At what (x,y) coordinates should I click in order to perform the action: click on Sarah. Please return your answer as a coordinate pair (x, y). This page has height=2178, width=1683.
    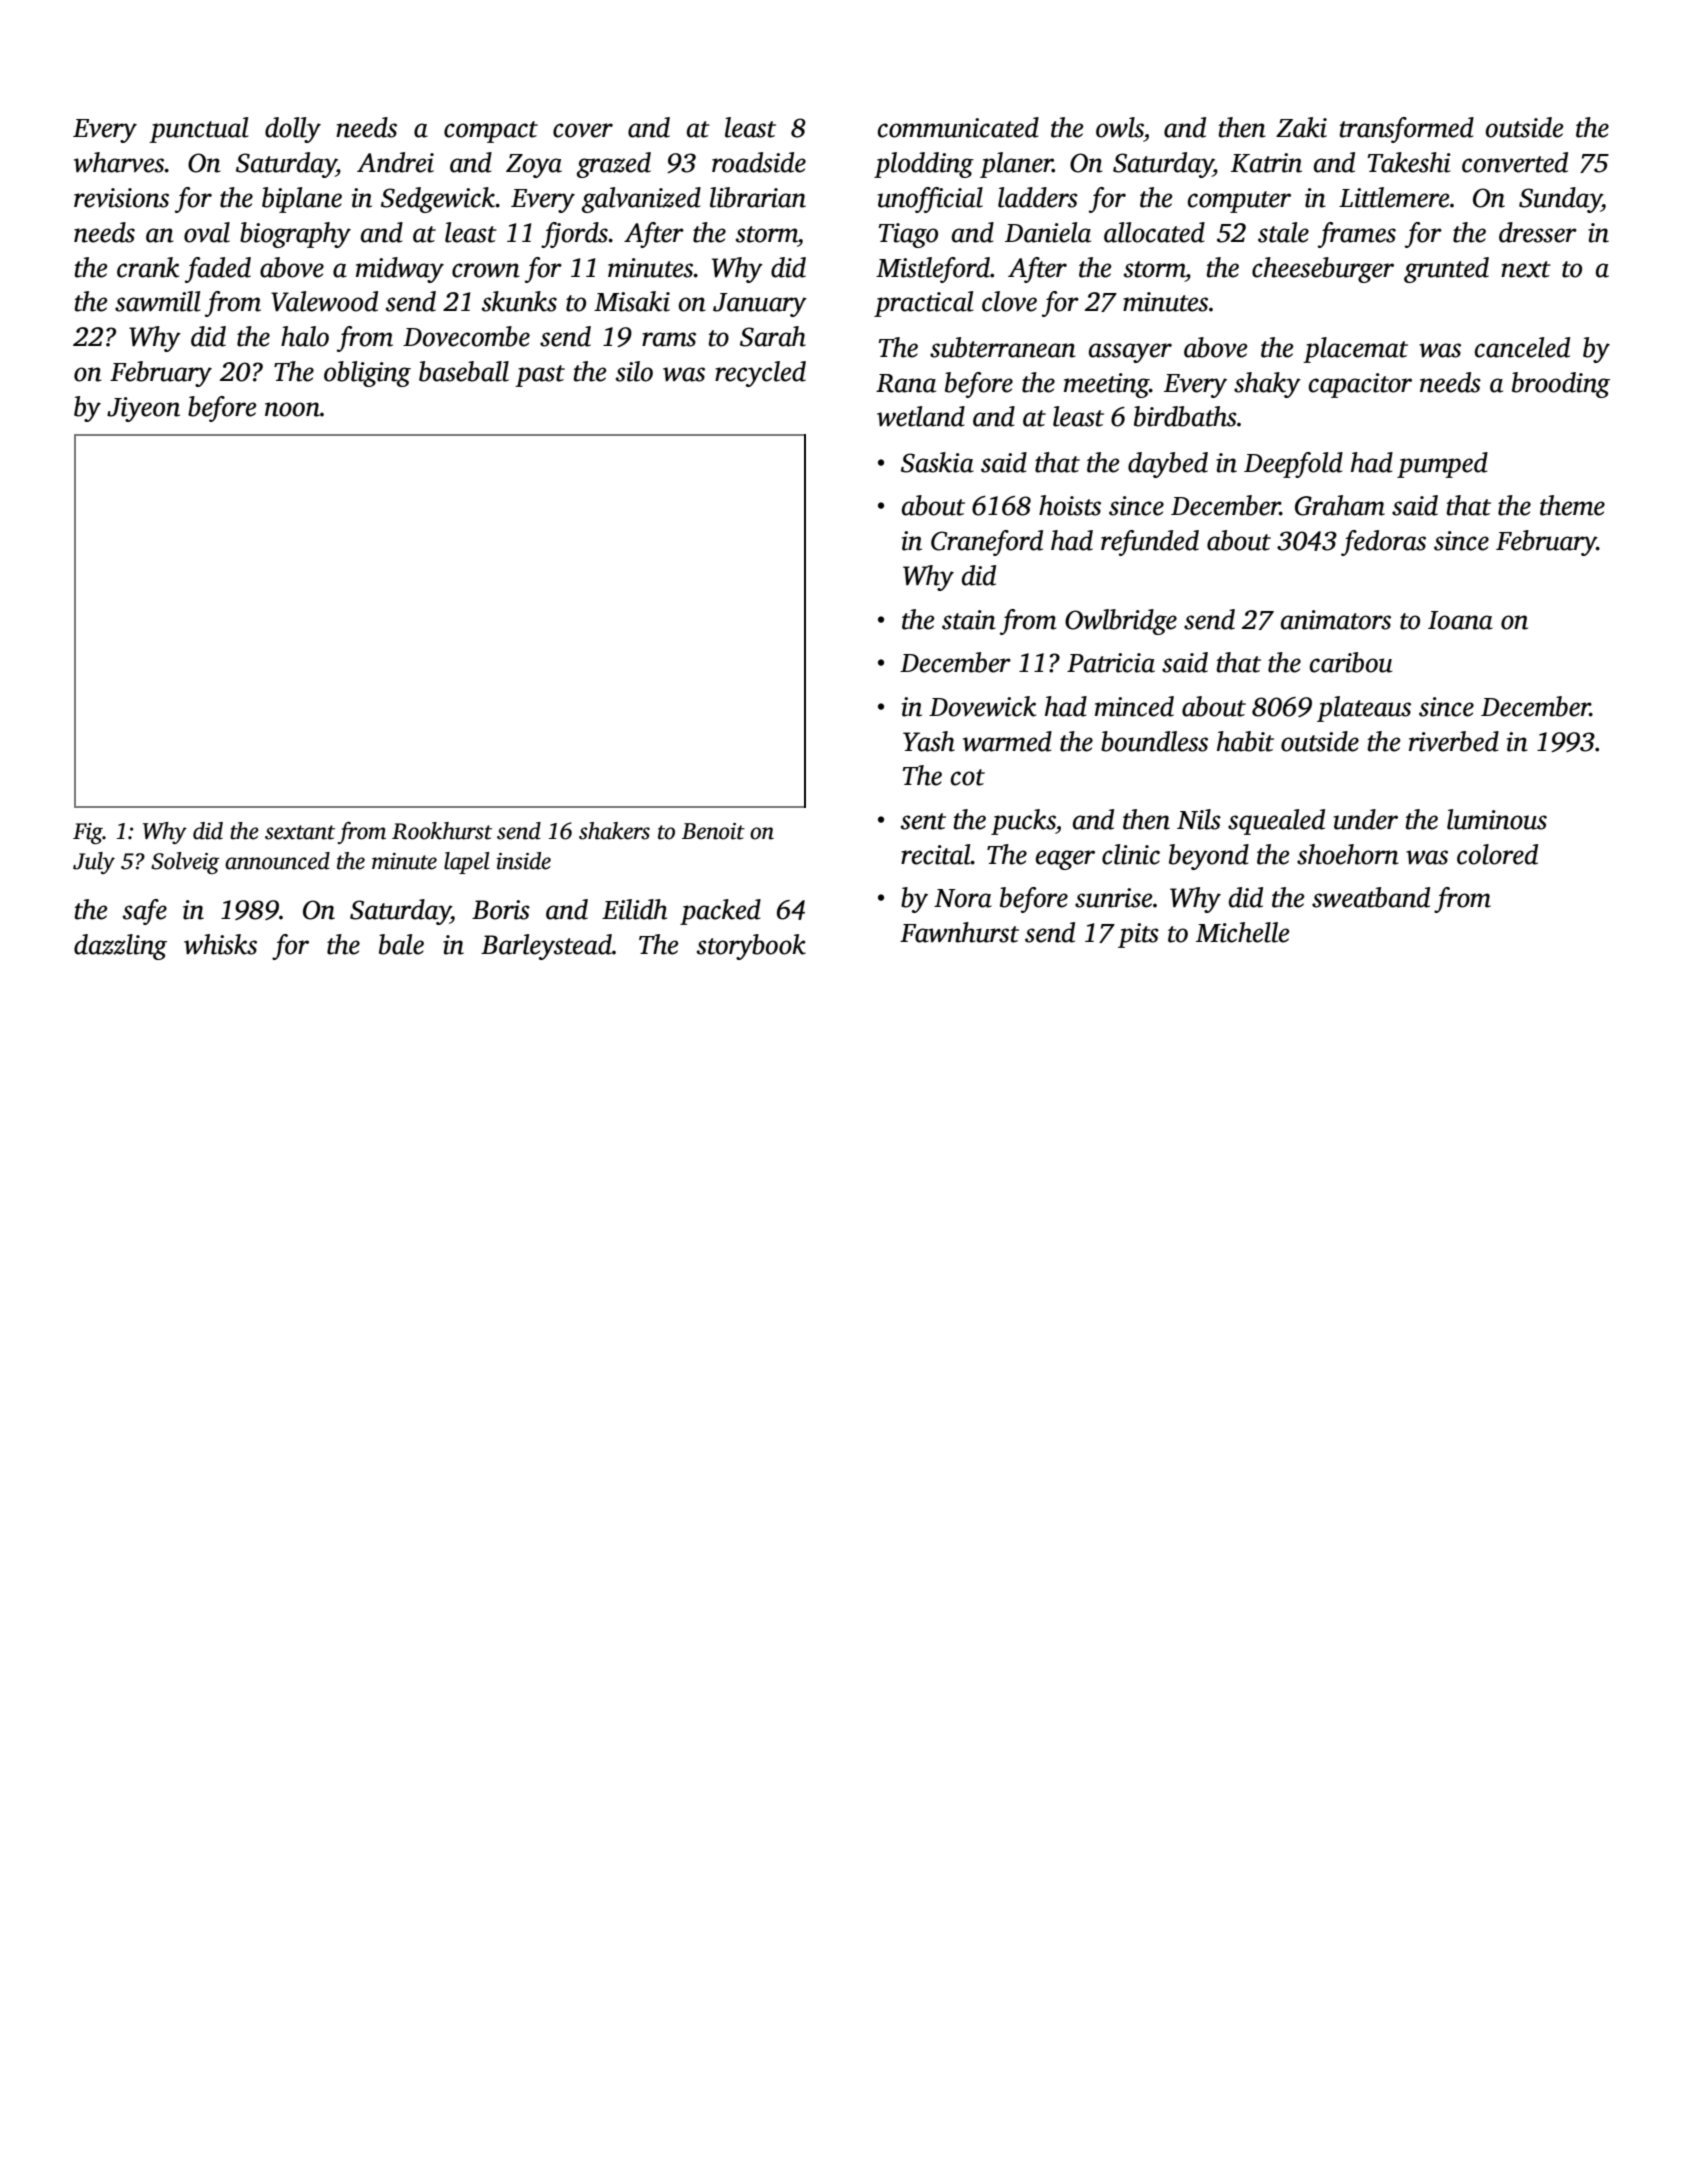
    Looking at the image, I should click on (773, 336).
